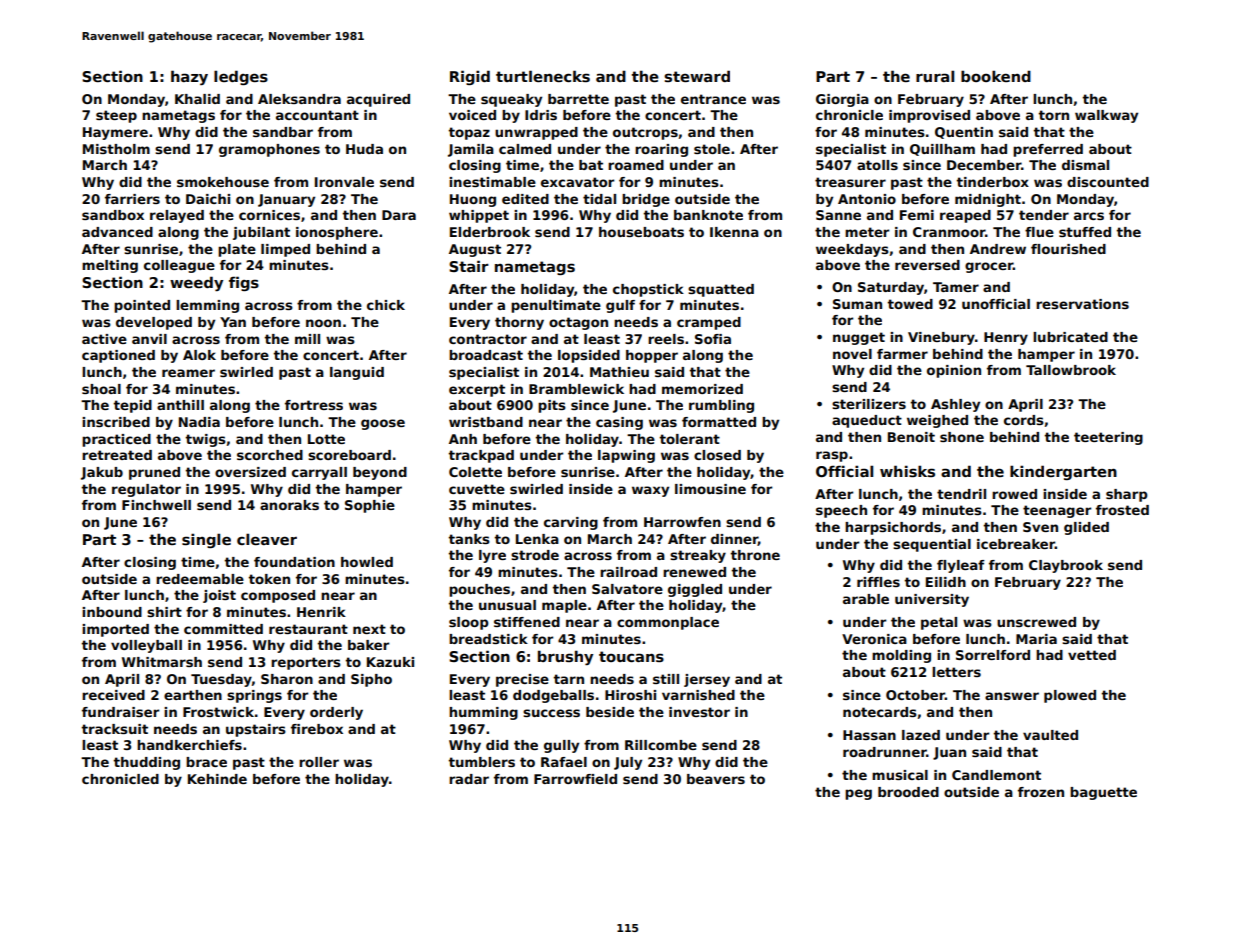 This screenshot has height=952, width=1233. I want to click on tracksuit, so click(114, 729).
